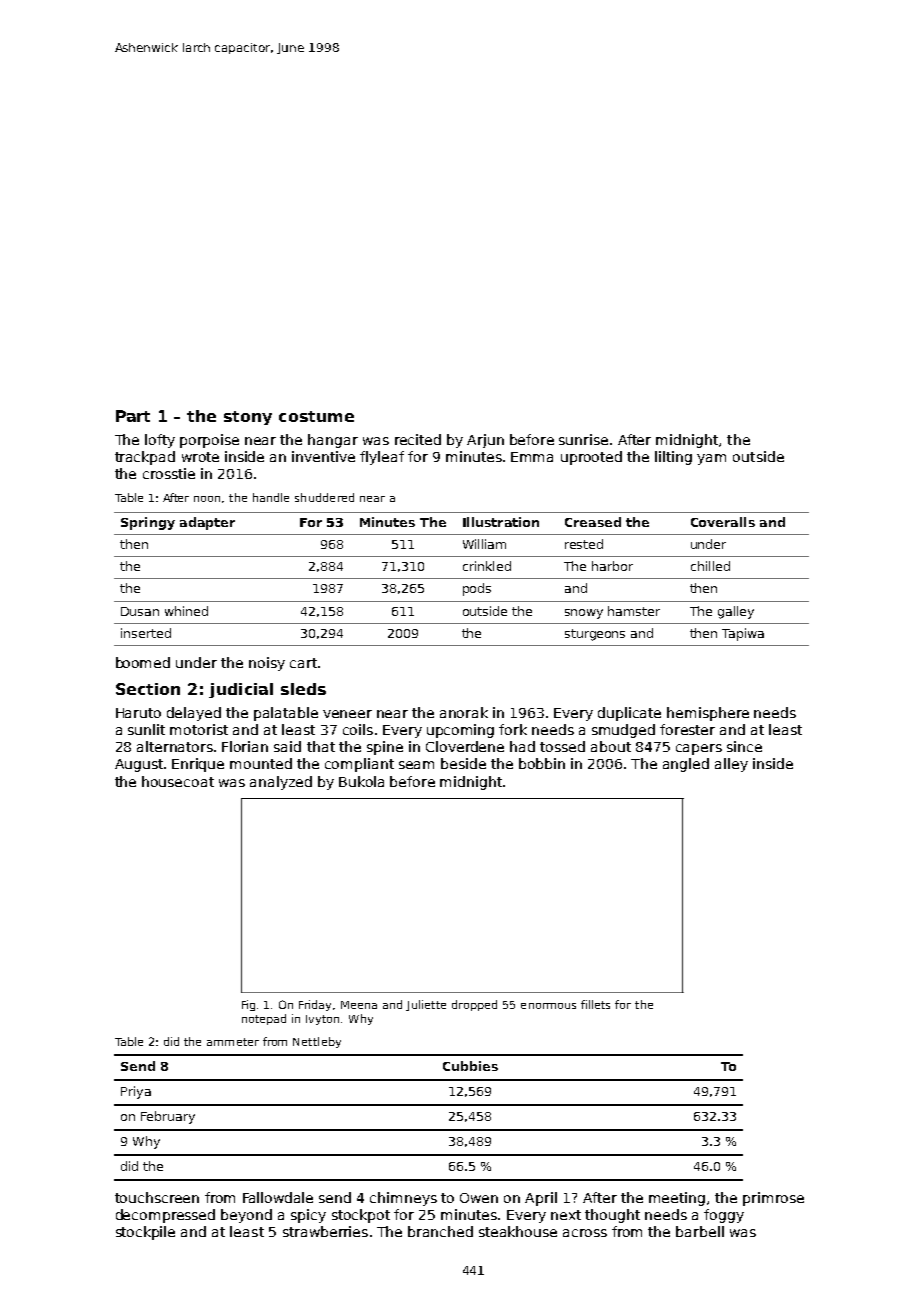 The width and height of the page is (924, 1308). What do you see at coordinates (595, 1004) in the page?
I see `fillets` at bounding box center [595, 1004].
